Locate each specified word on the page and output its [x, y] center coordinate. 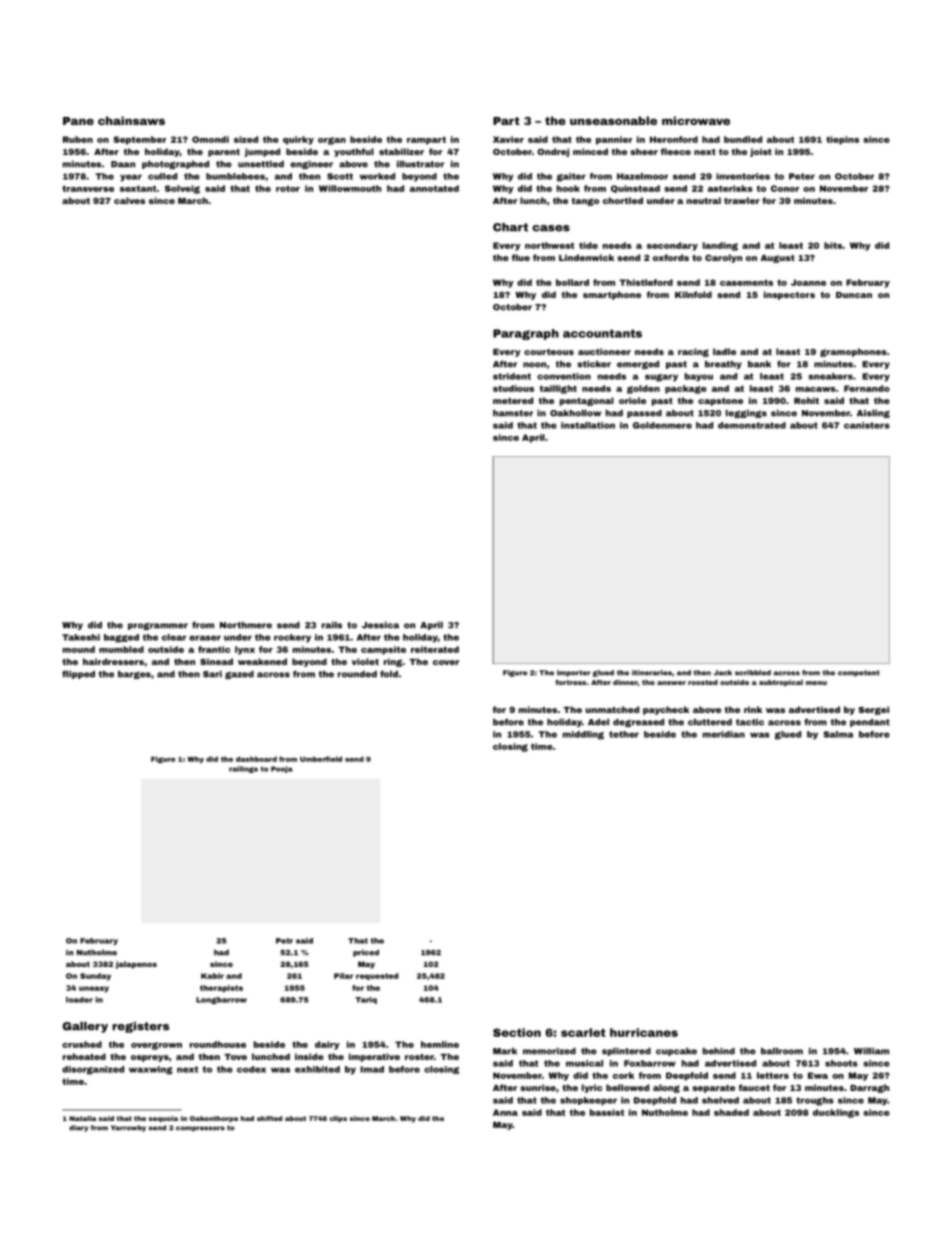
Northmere [246, 625]
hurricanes [644, 1032]
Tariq [366, 1000]
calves [129, 200]
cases [551, 228]
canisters [867, 425]
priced [366, 953]
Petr [284, 941]
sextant [138, 188]
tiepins [842, 140]
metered [513, 400]
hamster [513, 413]
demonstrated [752, 425]
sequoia [163, 1119]
